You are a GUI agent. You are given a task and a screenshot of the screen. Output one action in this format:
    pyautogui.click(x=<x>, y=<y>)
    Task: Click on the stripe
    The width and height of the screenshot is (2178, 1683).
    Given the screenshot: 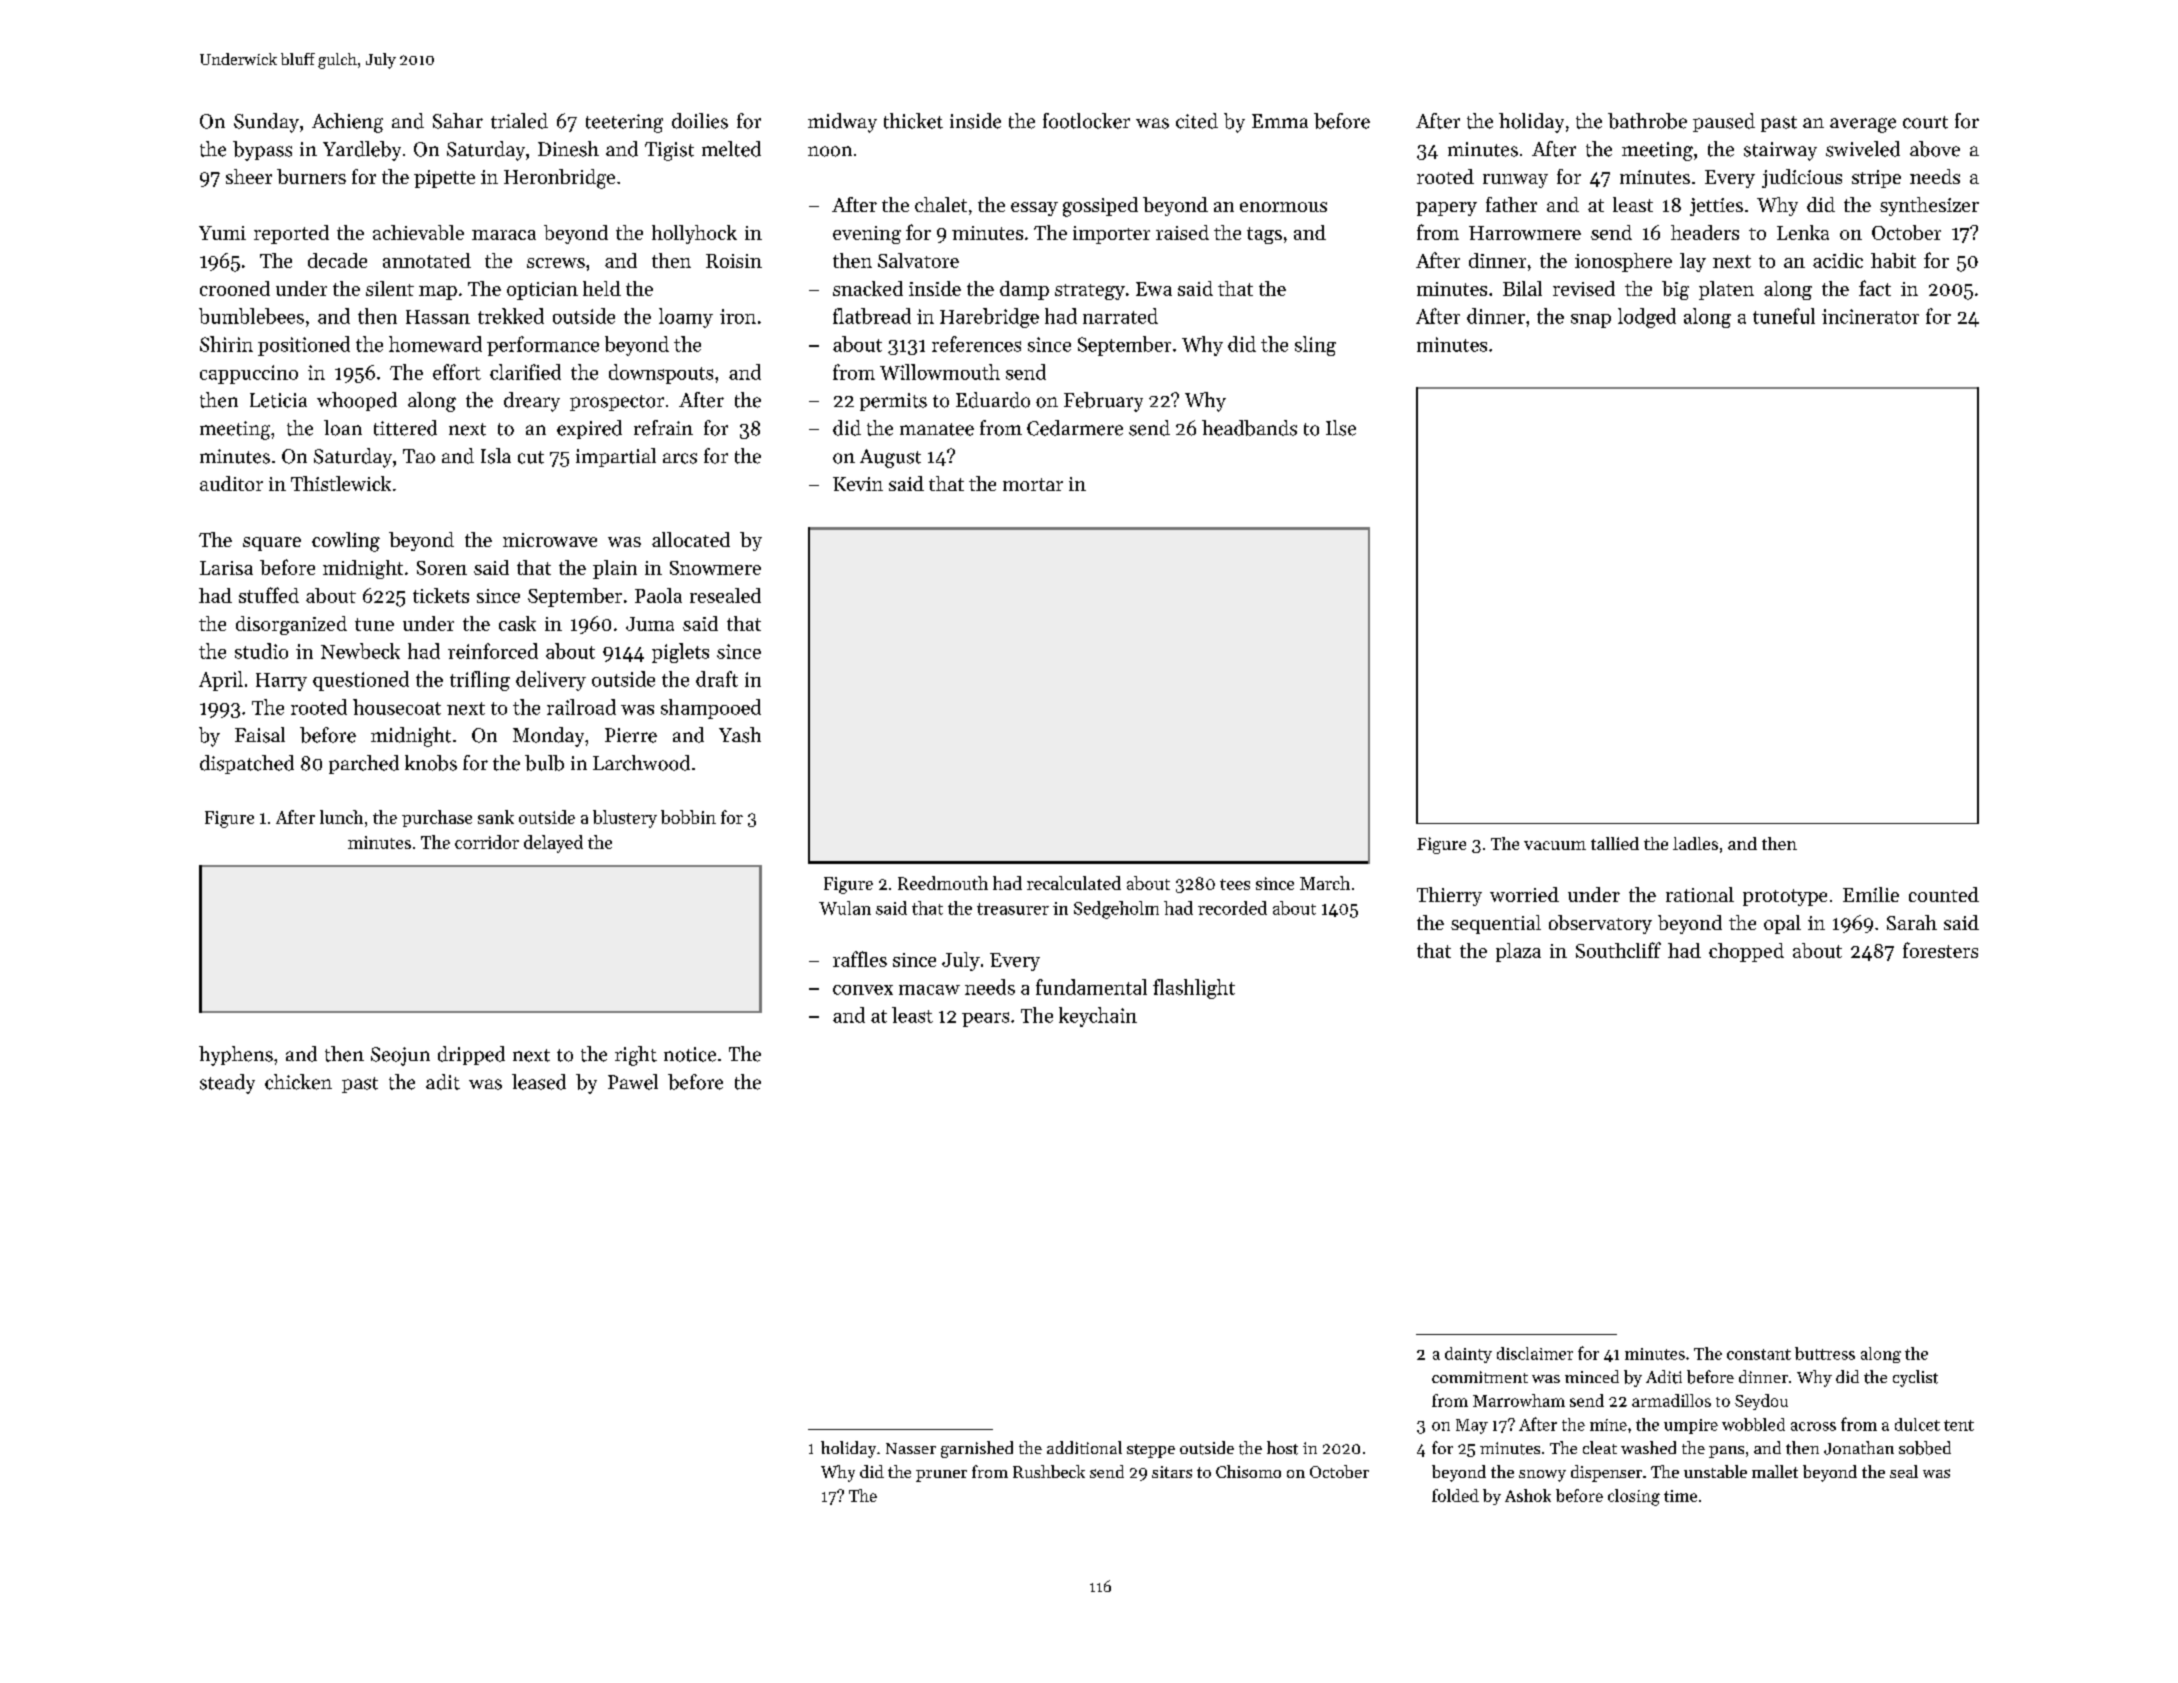 What is the action you would take?
    pyautogui.click(x=1876, y=179)
